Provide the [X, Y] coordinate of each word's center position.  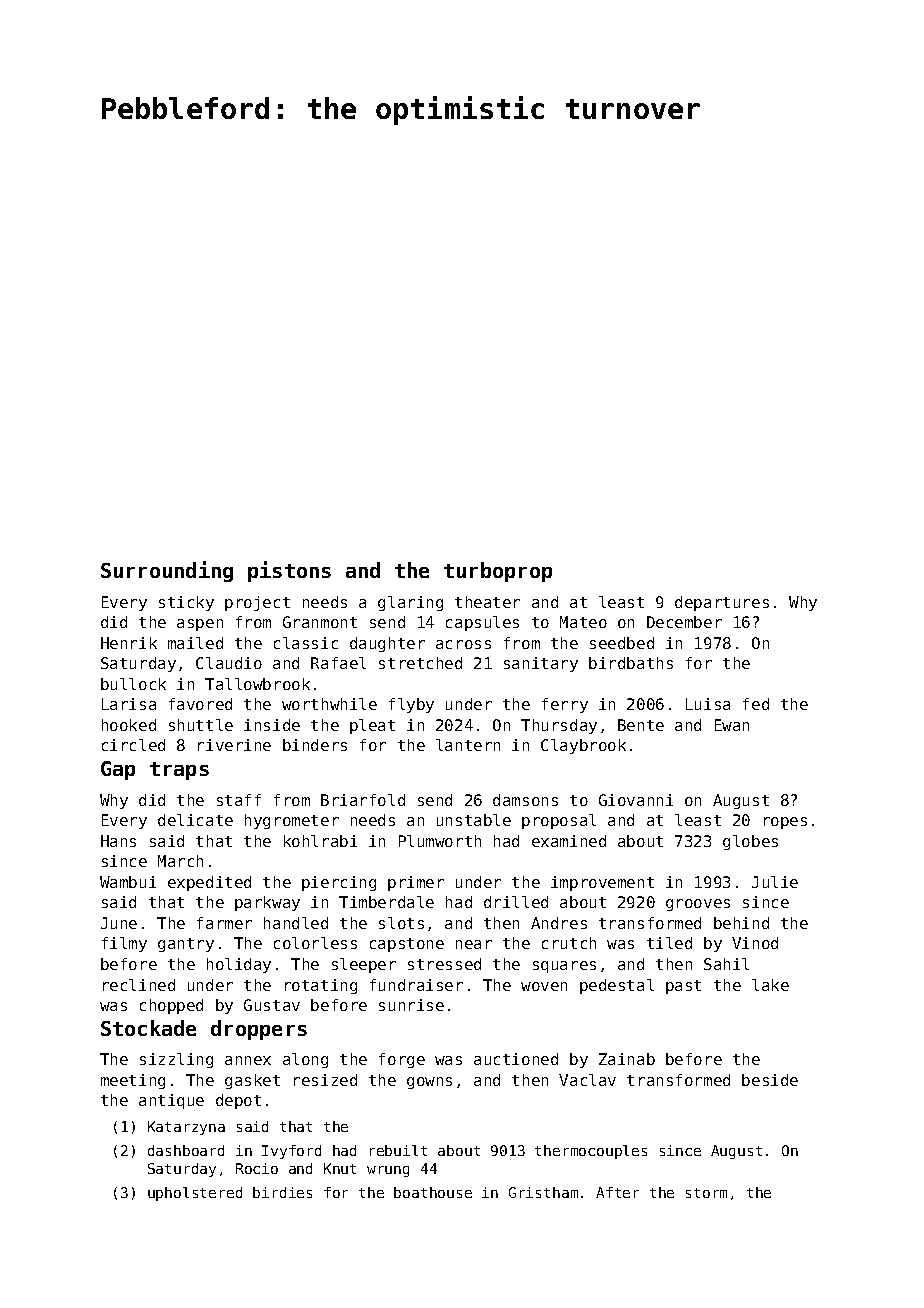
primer [416, 883]
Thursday [559, 726]
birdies [282, 1192]
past [683, 987]
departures [722, 603]
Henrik [129, 643]
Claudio [229, 663]
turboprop [498, 572]
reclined [139, 985]
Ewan [732, 725]
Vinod [755, 943]
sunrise [411, 1005]
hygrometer [292, 821]
